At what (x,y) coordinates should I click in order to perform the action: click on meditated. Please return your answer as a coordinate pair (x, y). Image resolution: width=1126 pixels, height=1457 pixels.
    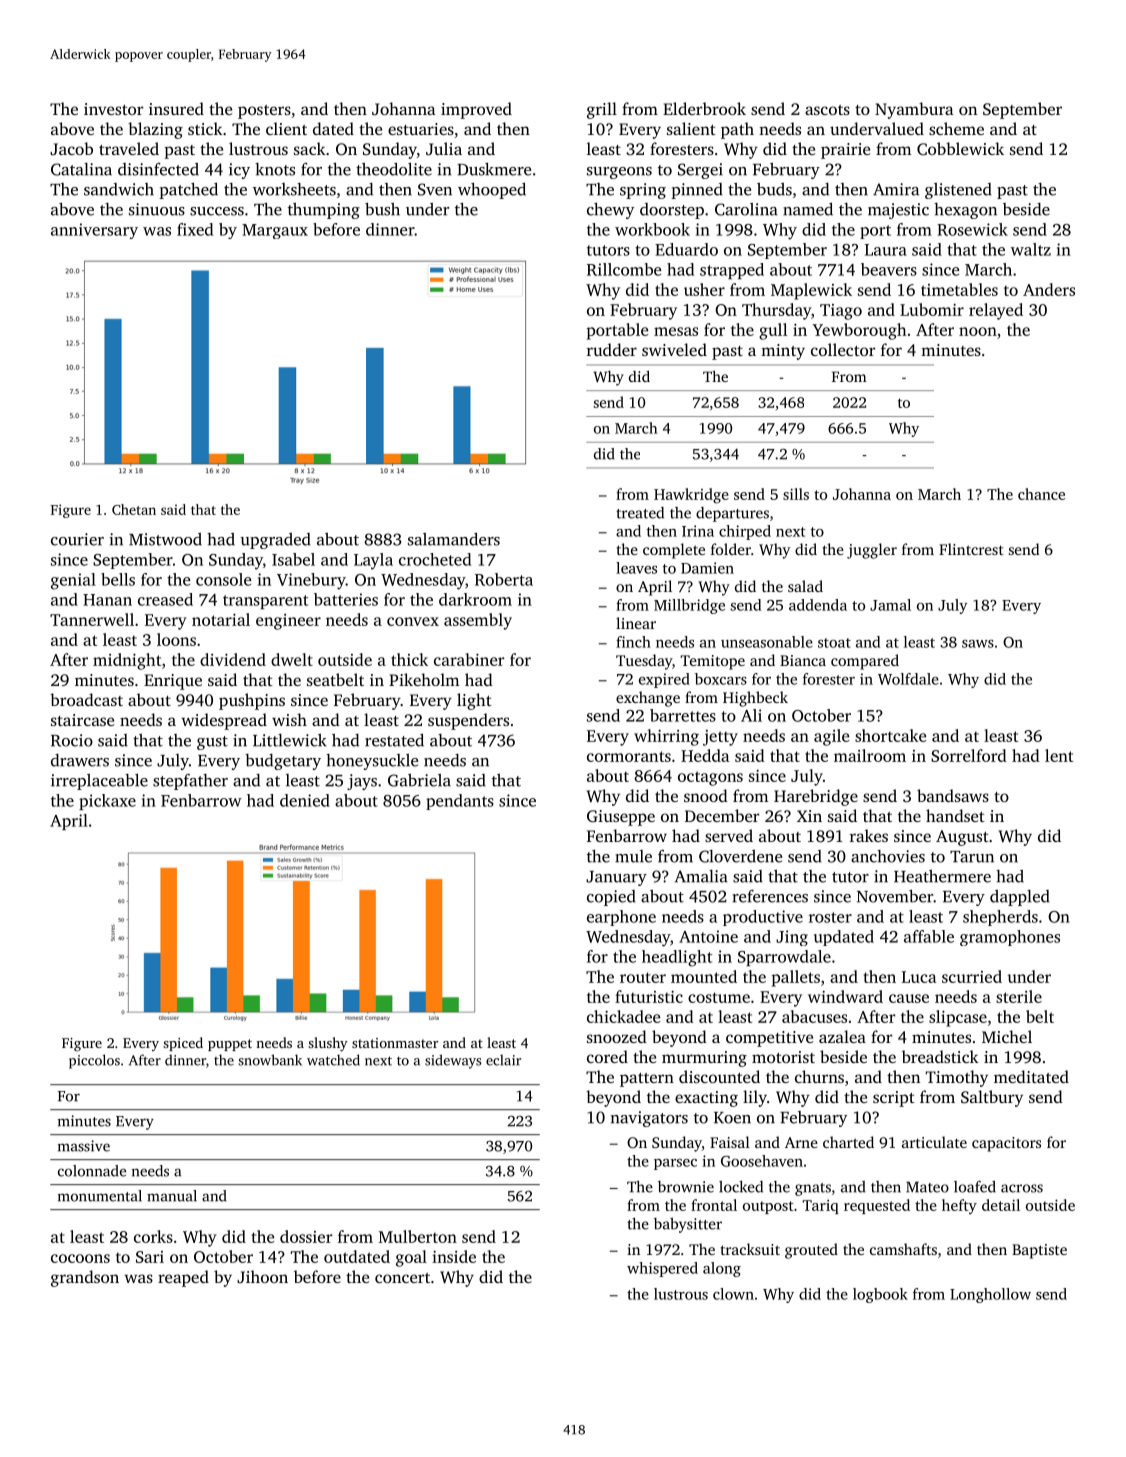
    Looking at the image, I should click on (1031, 1076).
